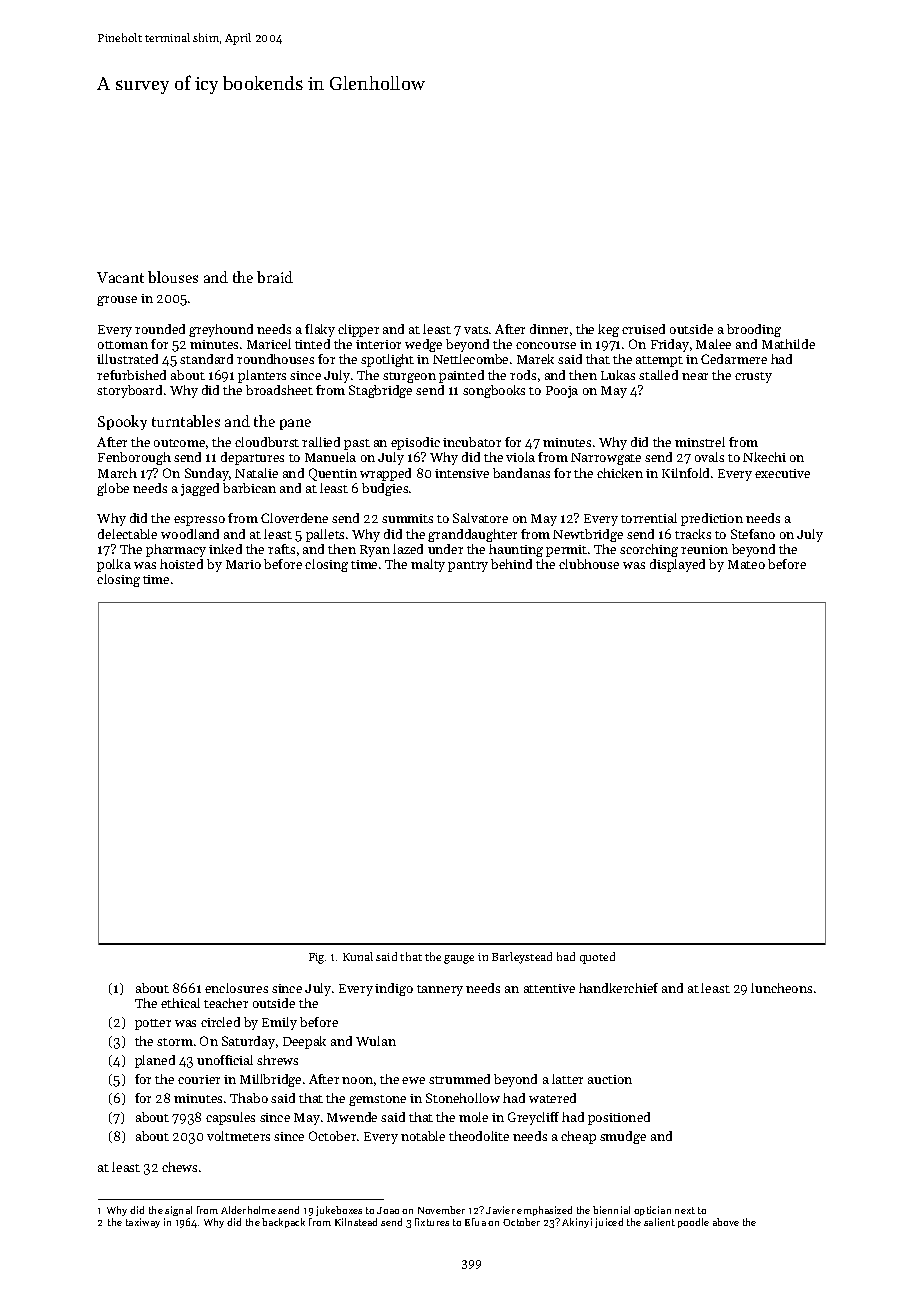 The width and height of the screenshot is (924, 1308). What do you see at coordinates (623, 1137) in the screenshot?
I see `smudge` at bounding box center [623, 1137].
